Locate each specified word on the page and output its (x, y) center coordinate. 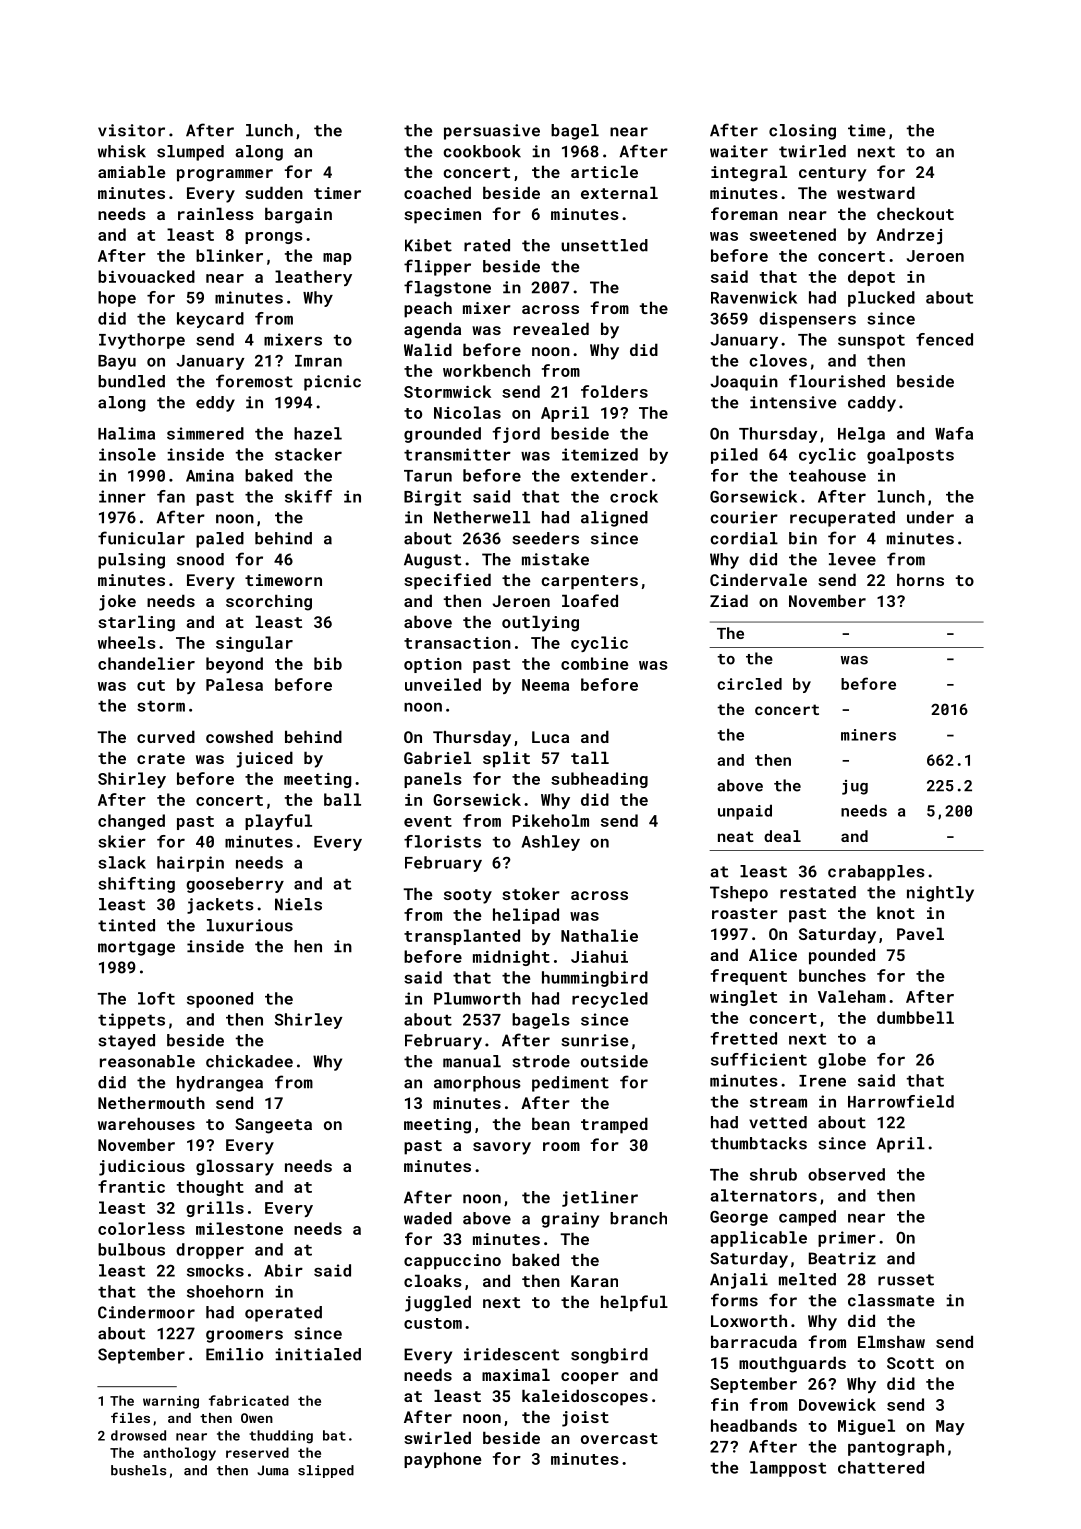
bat (334, 1435)
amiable (131, 171)
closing (802, 132)
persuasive (492, 132)
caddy (872, 404)
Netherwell (482, 517)
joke (117, 602)
